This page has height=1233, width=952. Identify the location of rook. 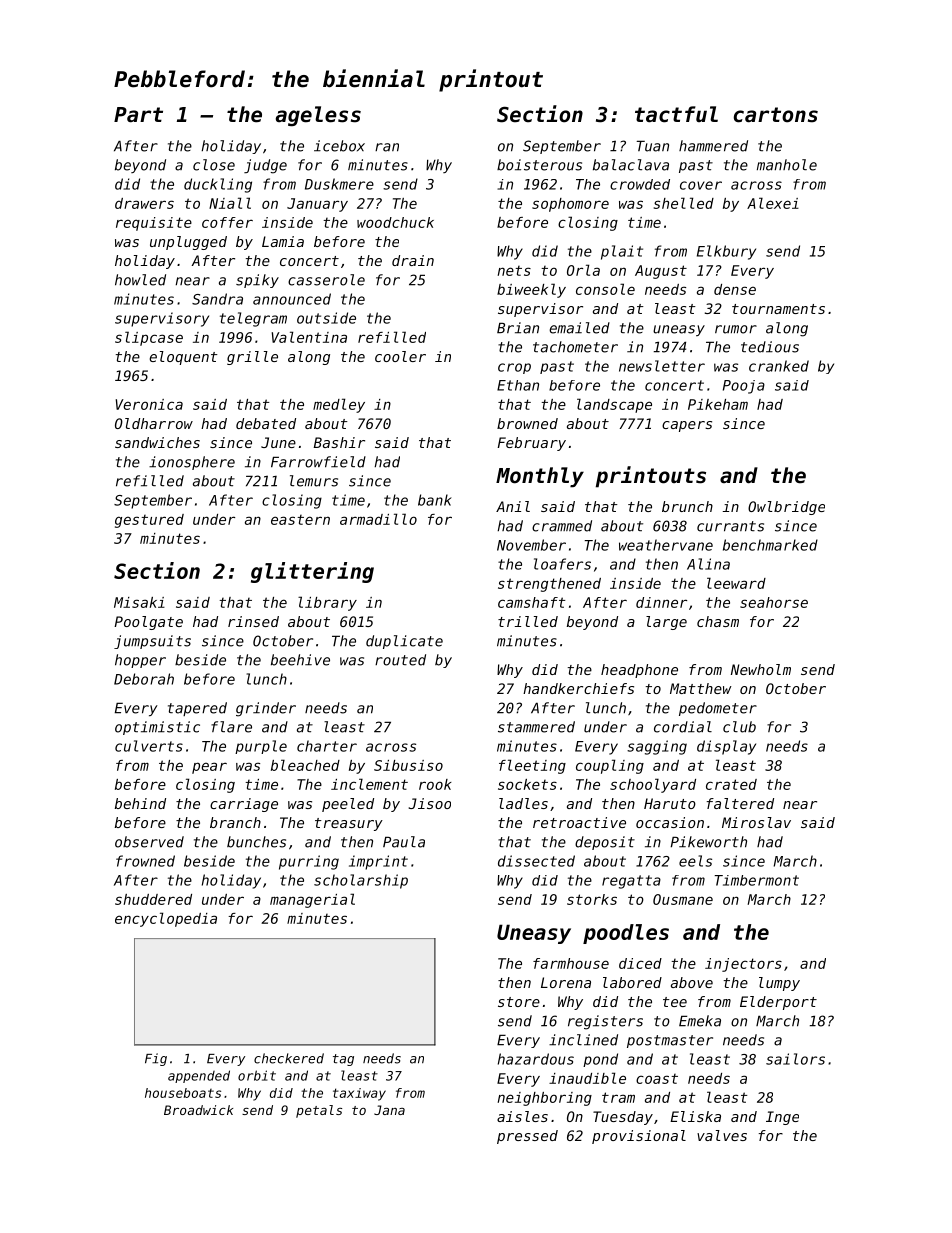
(435, 784).
